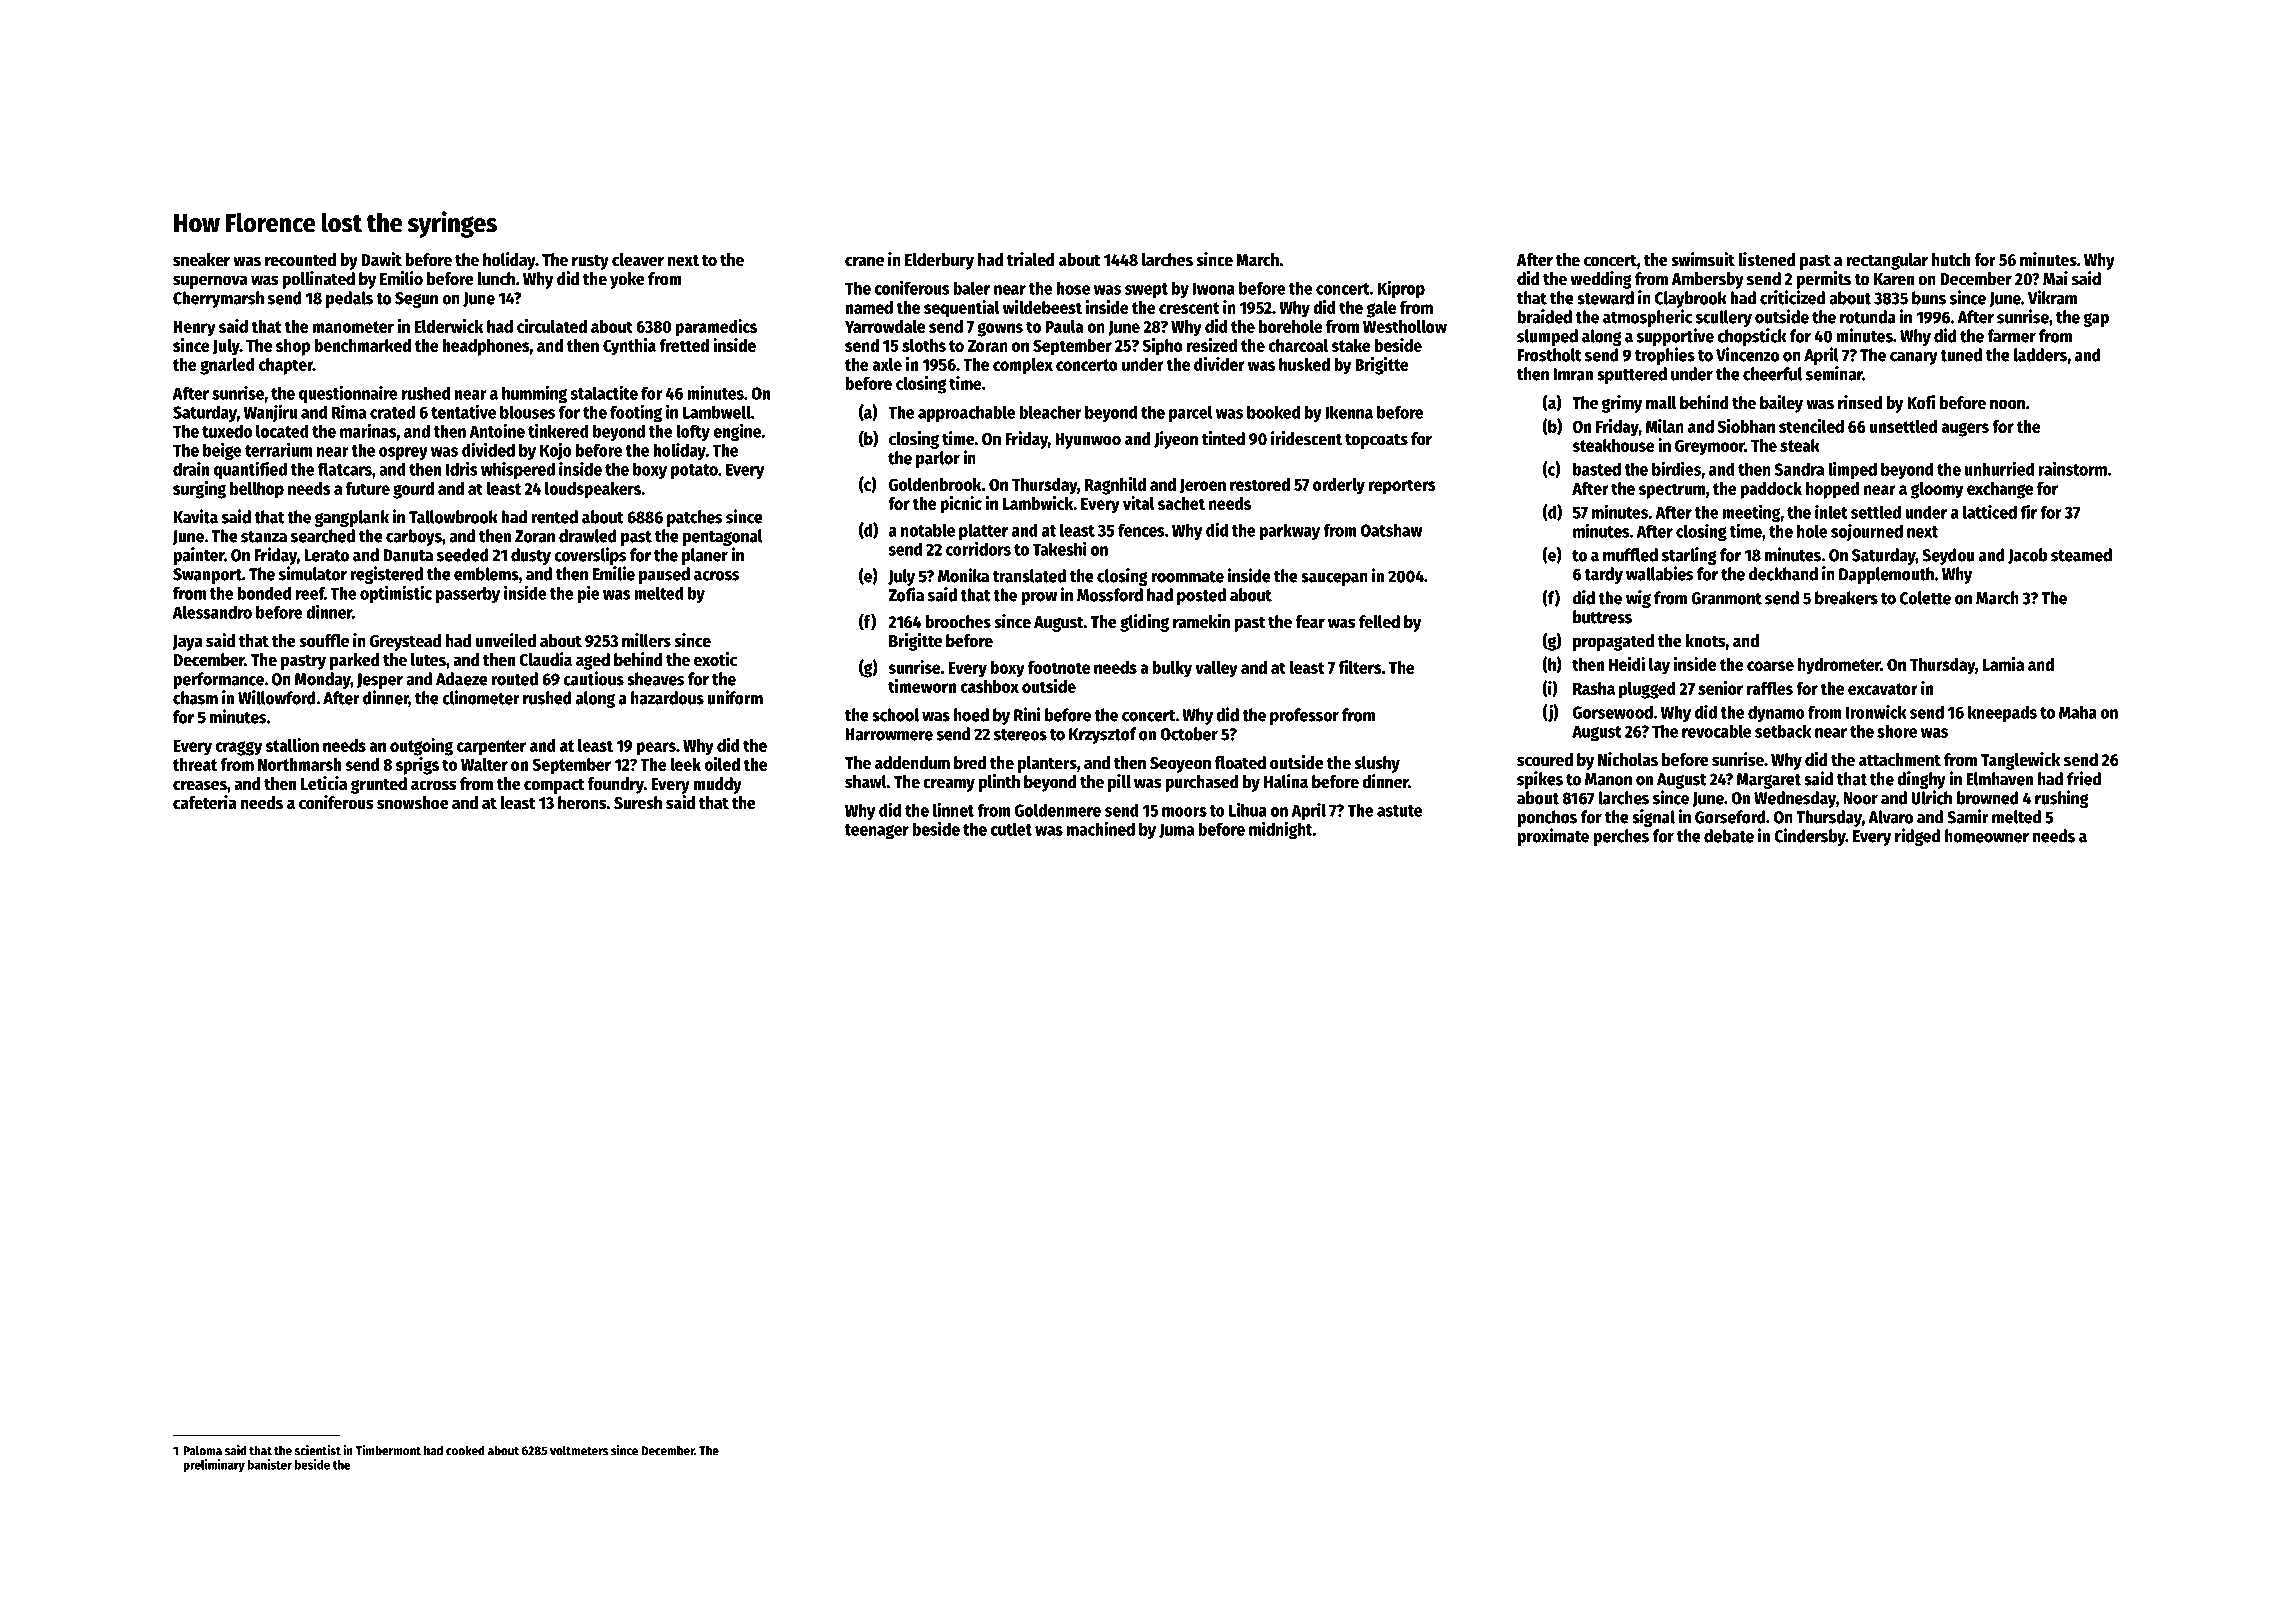  Describe the element at coordinates (1401, 289) in the image. I see `Kiprop` at that location.
